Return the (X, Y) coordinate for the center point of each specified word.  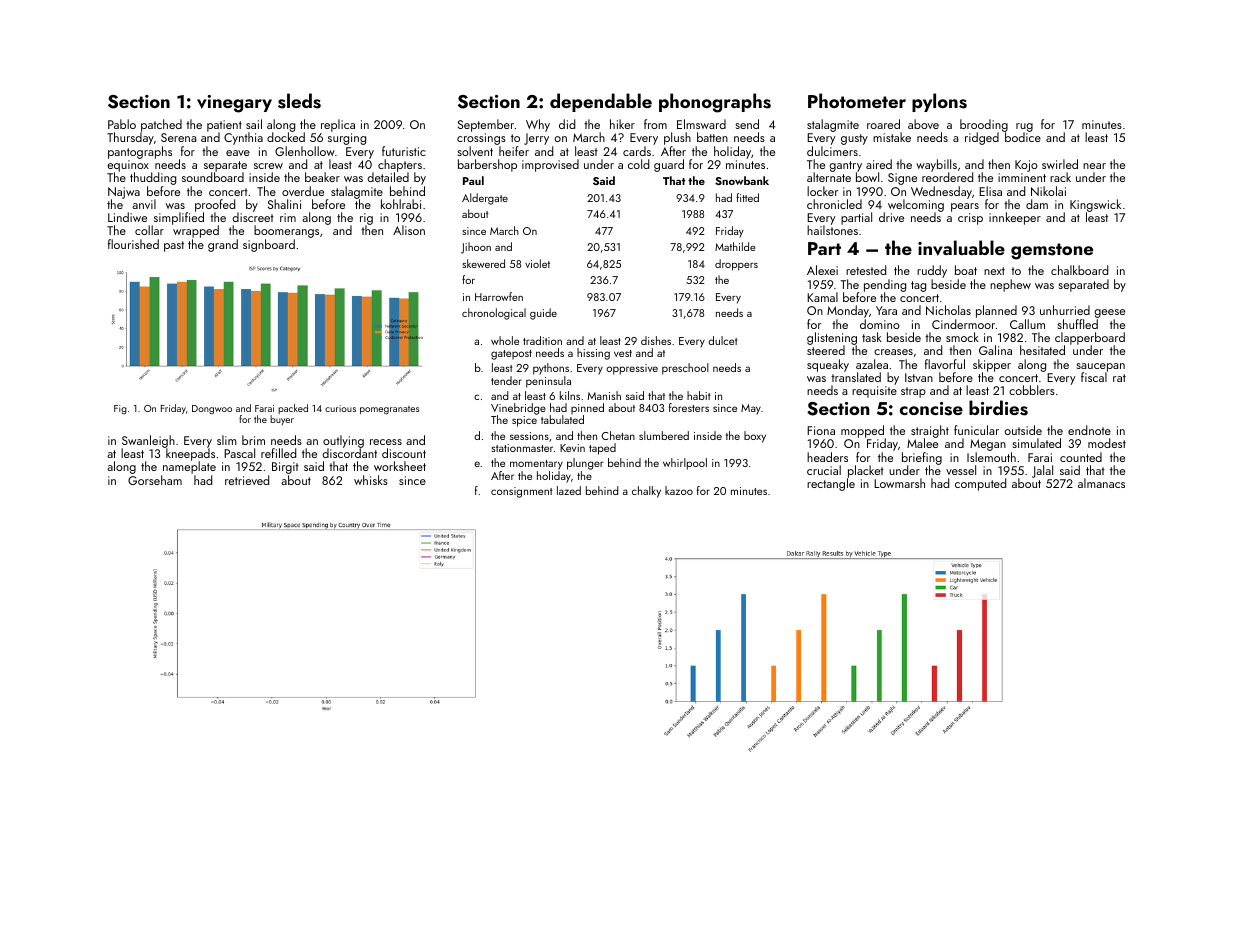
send (747, 124)
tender (506, 380)
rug (1024, 128)
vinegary (234, 104)
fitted (747, 197)
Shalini (284, 204)
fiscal (1094, 377)
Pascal (239, 453)
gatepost (511, 355)
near (1094, 166)
